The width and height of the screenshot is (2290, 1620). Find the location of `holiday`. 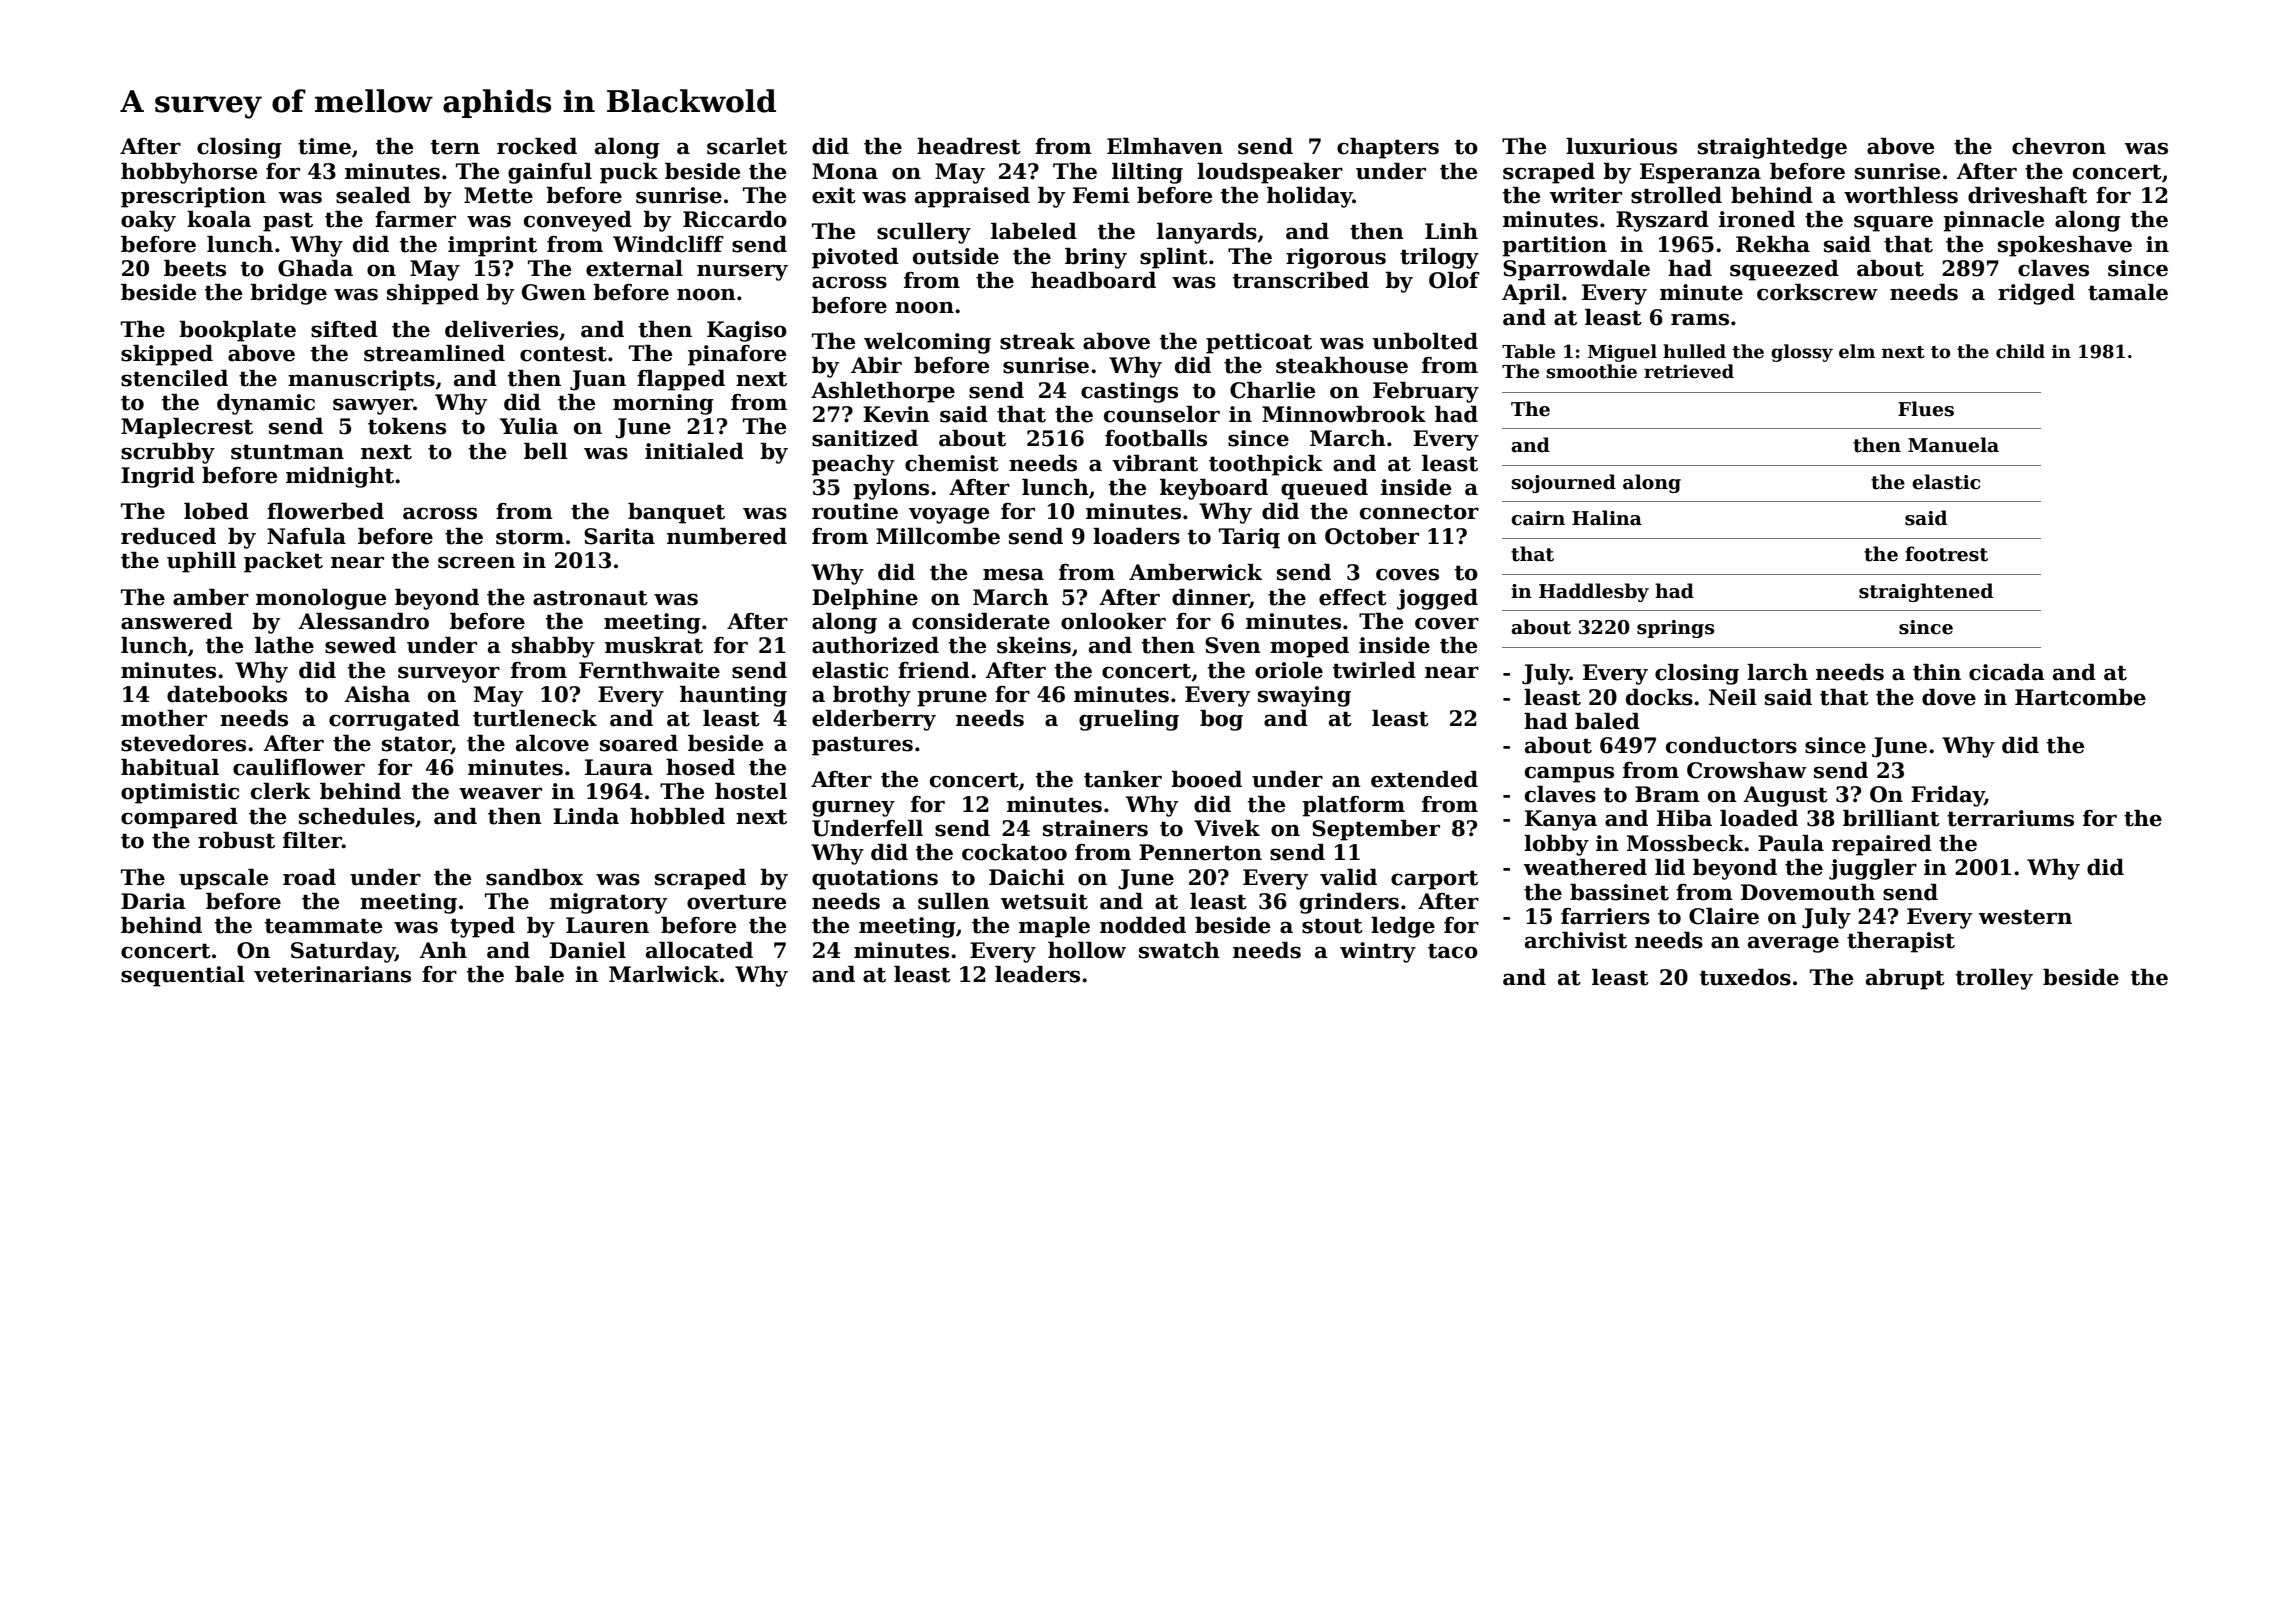

holiday is located at coordinates (1310, 197).
